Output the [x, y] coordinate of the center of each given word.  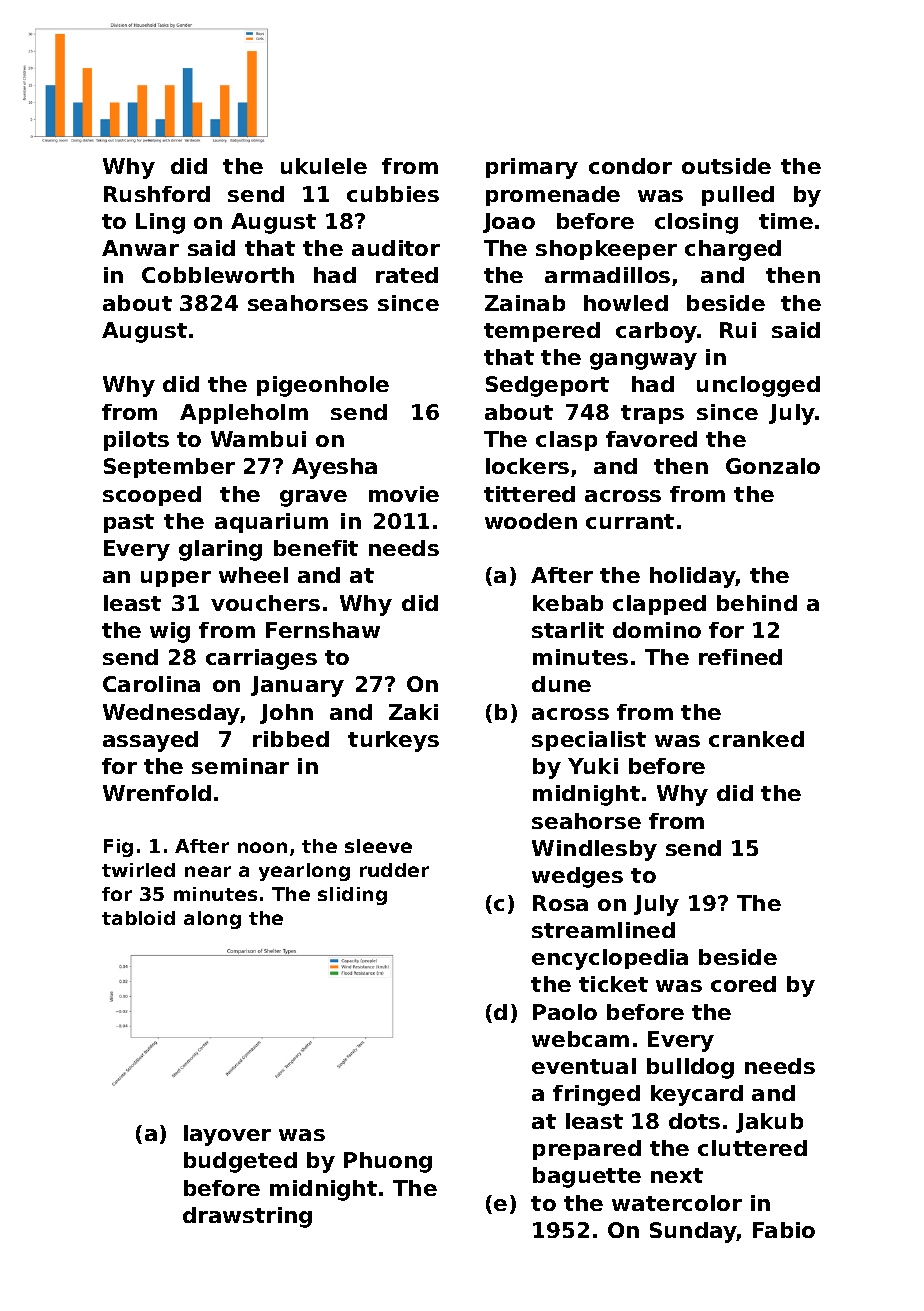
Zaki [413, 712]
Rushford [157, 194]
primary [532, 168]
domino [657, 630]
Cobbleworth [218, 275]
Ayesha [334, 468]
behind [757, 603]
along [212, 920]
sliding [352, 896]
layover [227, 1135]
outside [726, 166]
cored [743, 984]
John [286, 714]
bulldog [690, 1068]
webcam [580, 1039]
